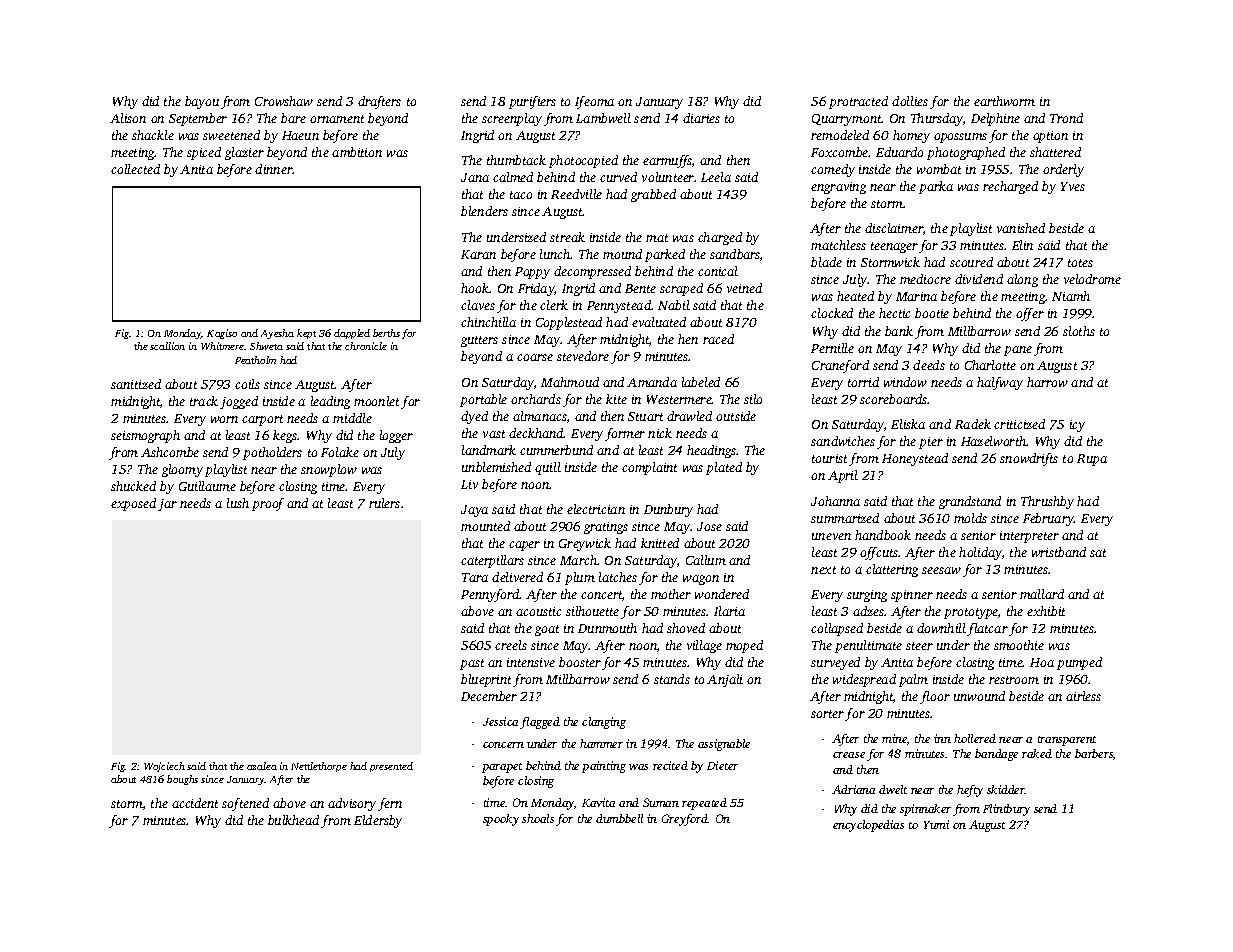 Image resolution: width=1233 pixels, height=952 pixels. I want to click on jar, so click(167, 505).
